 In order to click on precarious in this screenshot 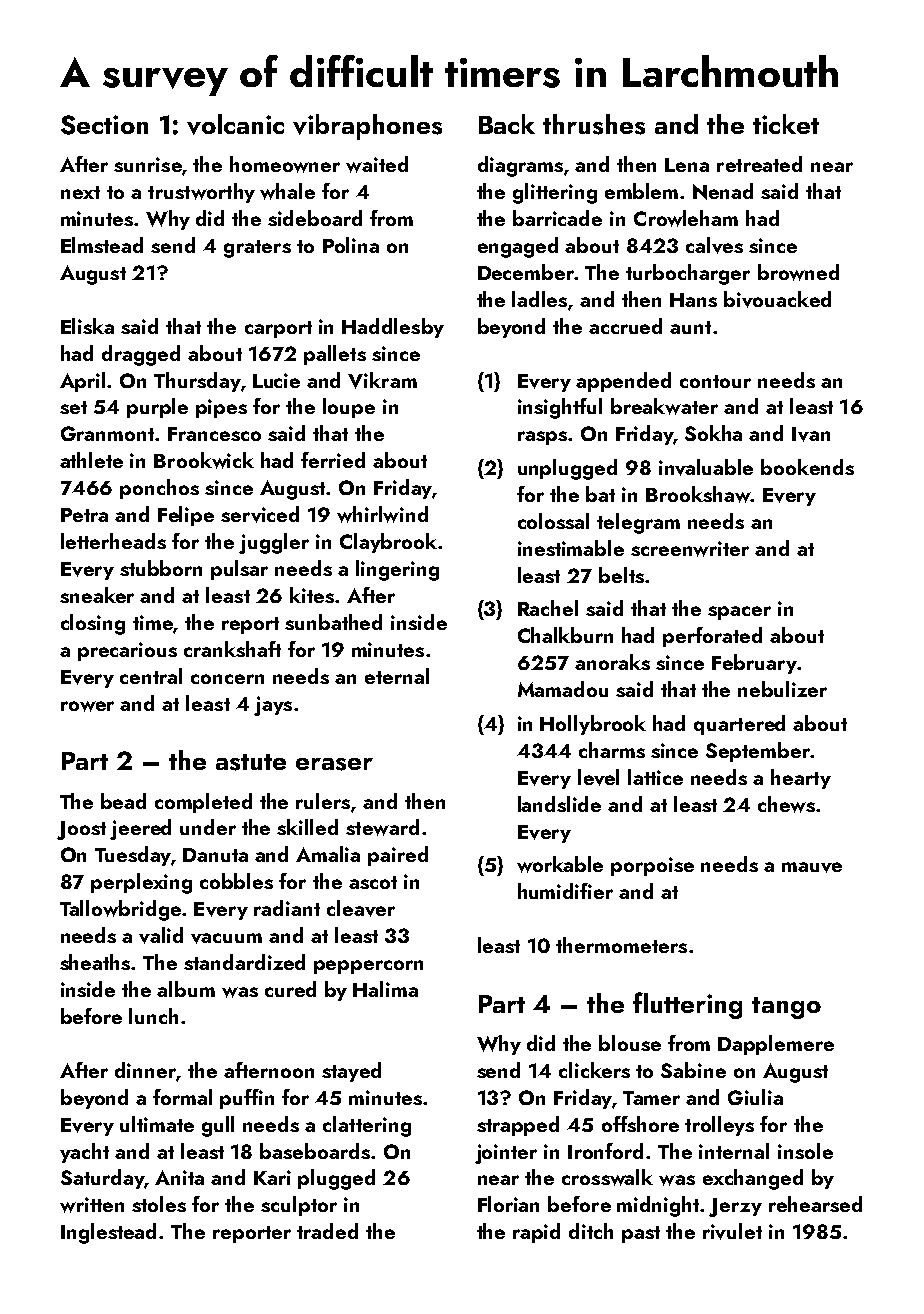, I will do `click(127, 651)`.
